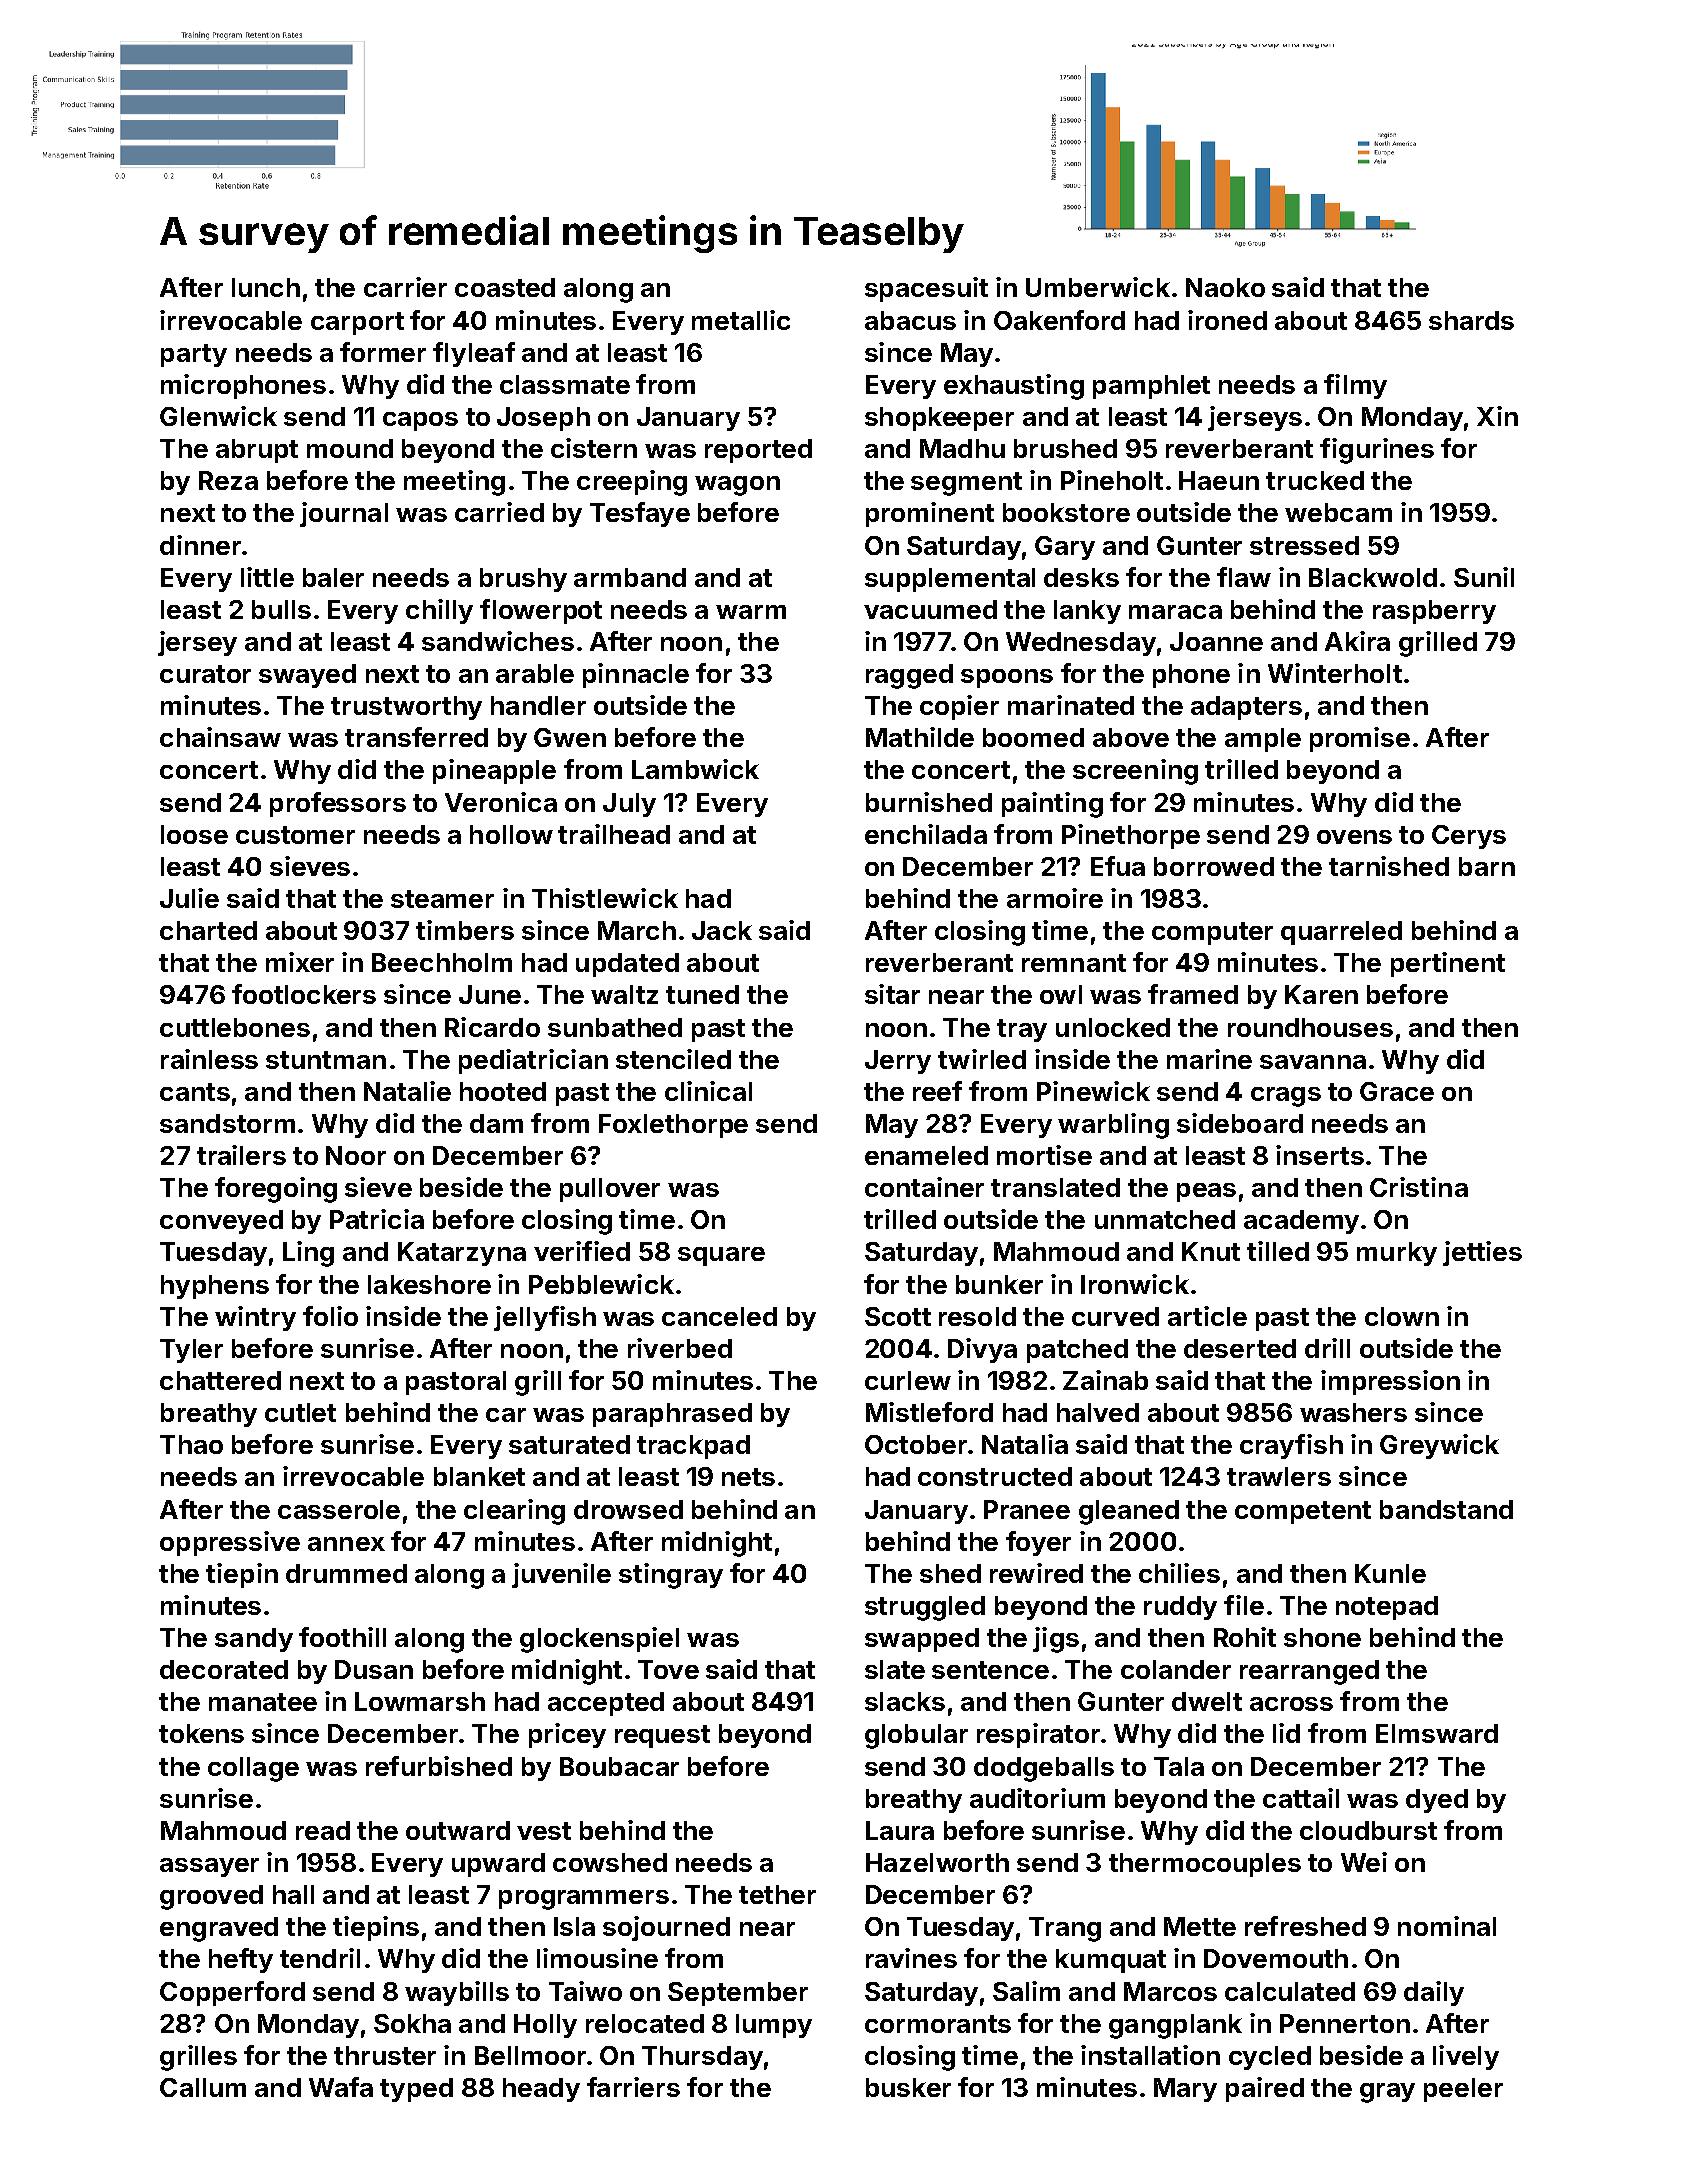 Image resolution: width=1683 pixels, height=2178 pixels. I want to click on Tove, so click(668, 1669).
